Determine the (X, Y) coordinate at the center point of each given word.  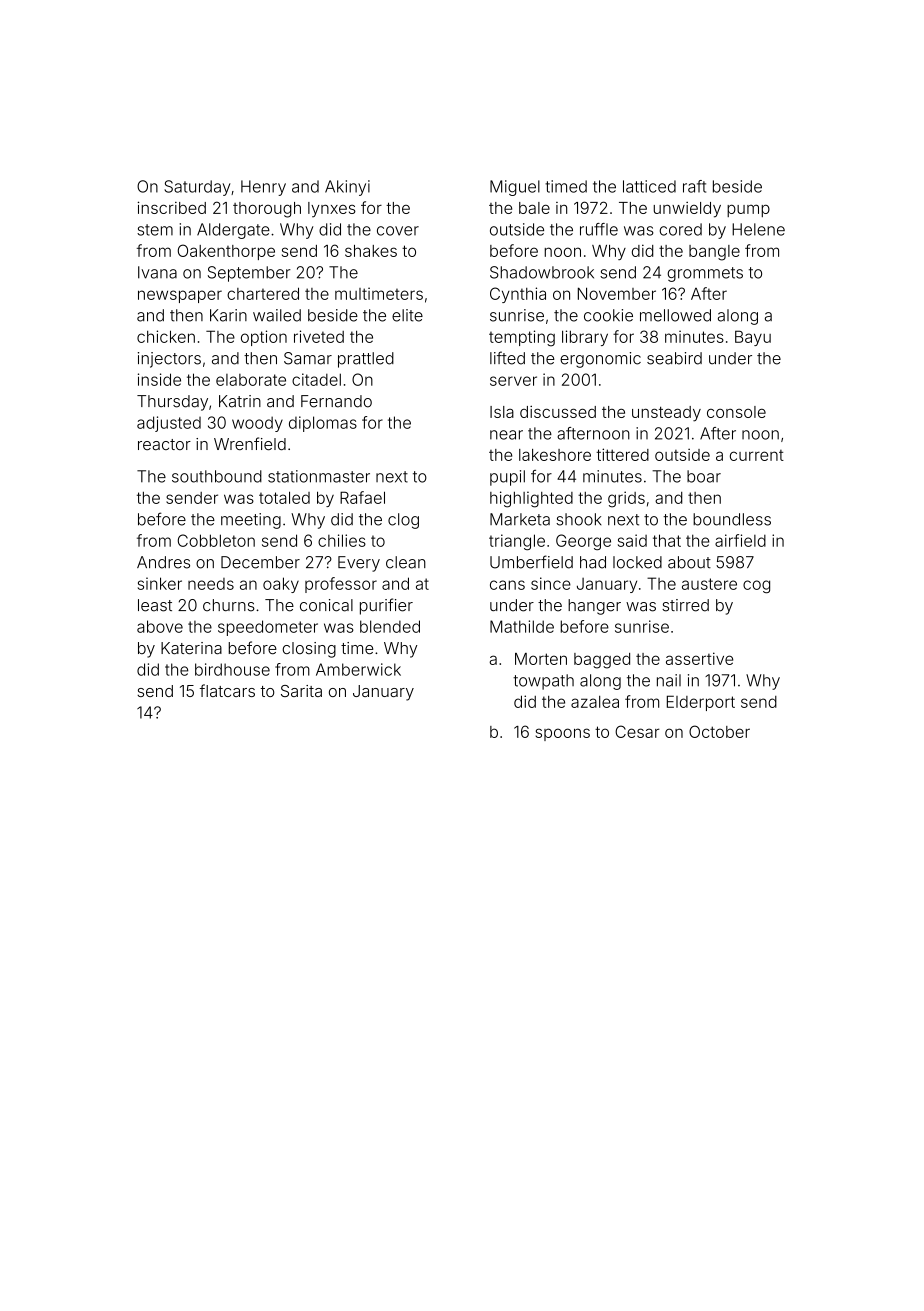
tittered (622, 454)
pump (748, 210)
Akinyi (347, 188)
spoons (563, 734)
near (506, 435)
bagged (602, 661)
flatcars (227, 690)
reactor (164, 445)
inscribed (172, 207)
